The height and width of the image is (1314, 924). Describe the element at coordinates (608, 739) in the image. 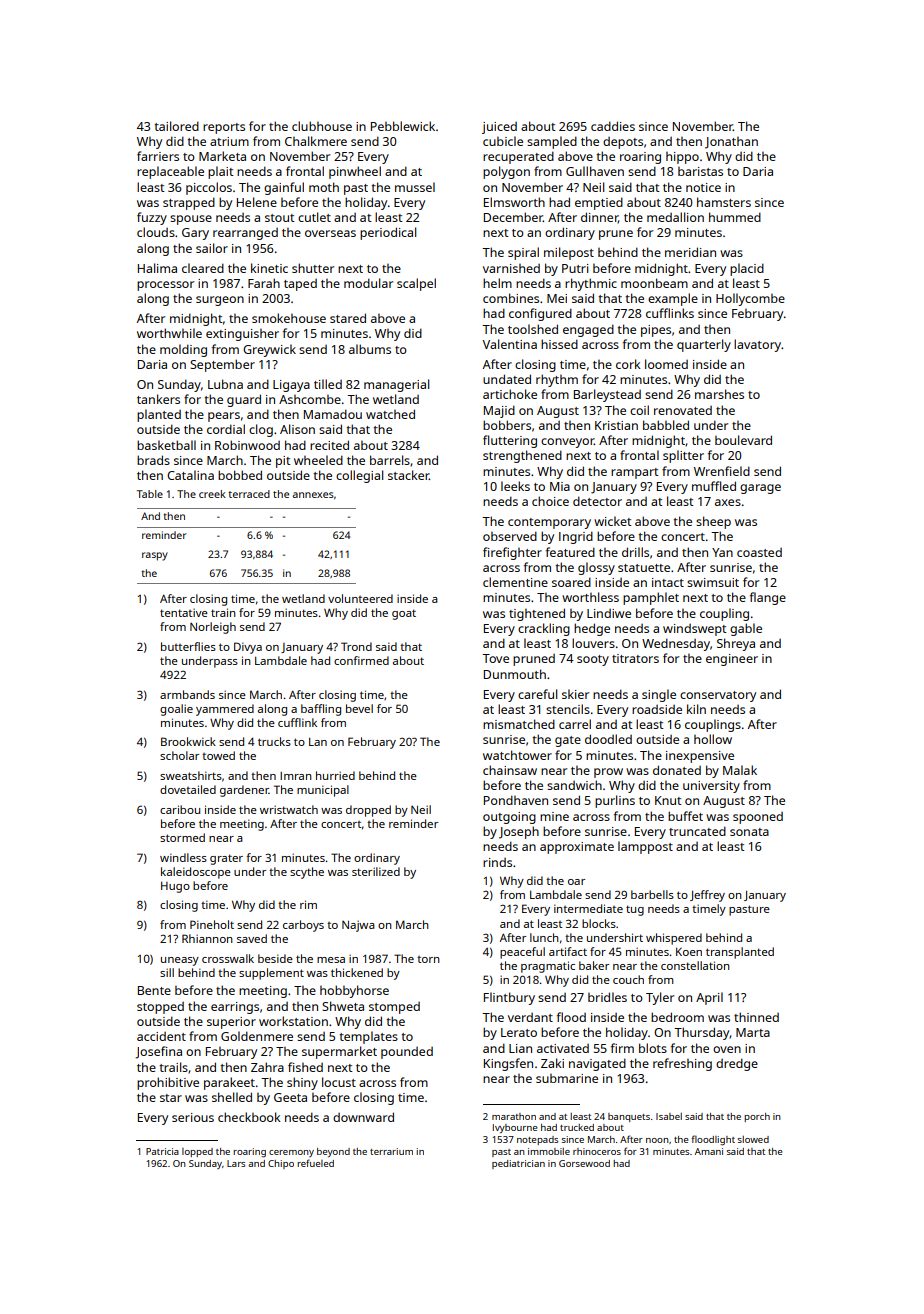

I see `doodled` at that location.
